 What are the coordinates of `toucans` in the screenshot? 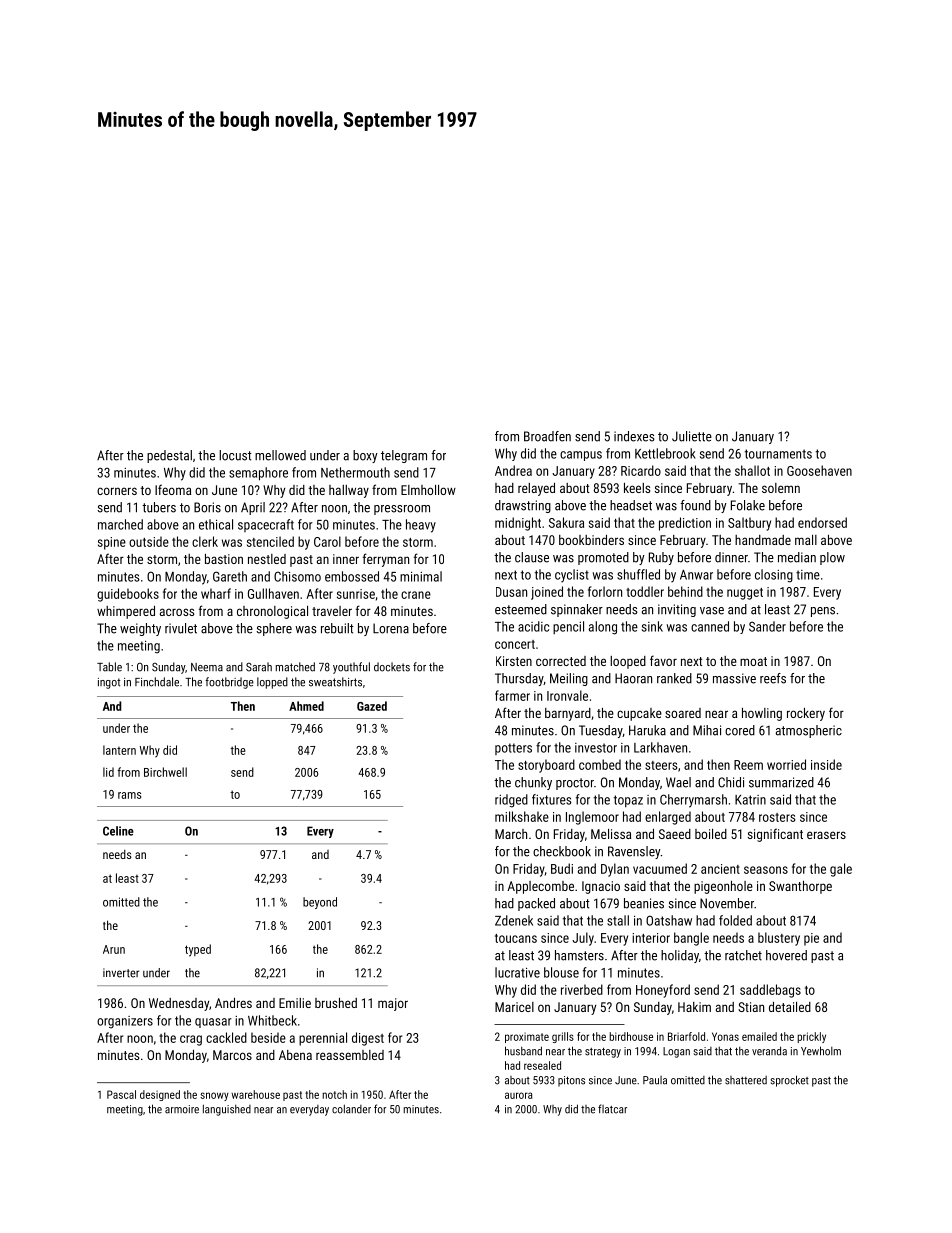 It's located at (516, 938).
